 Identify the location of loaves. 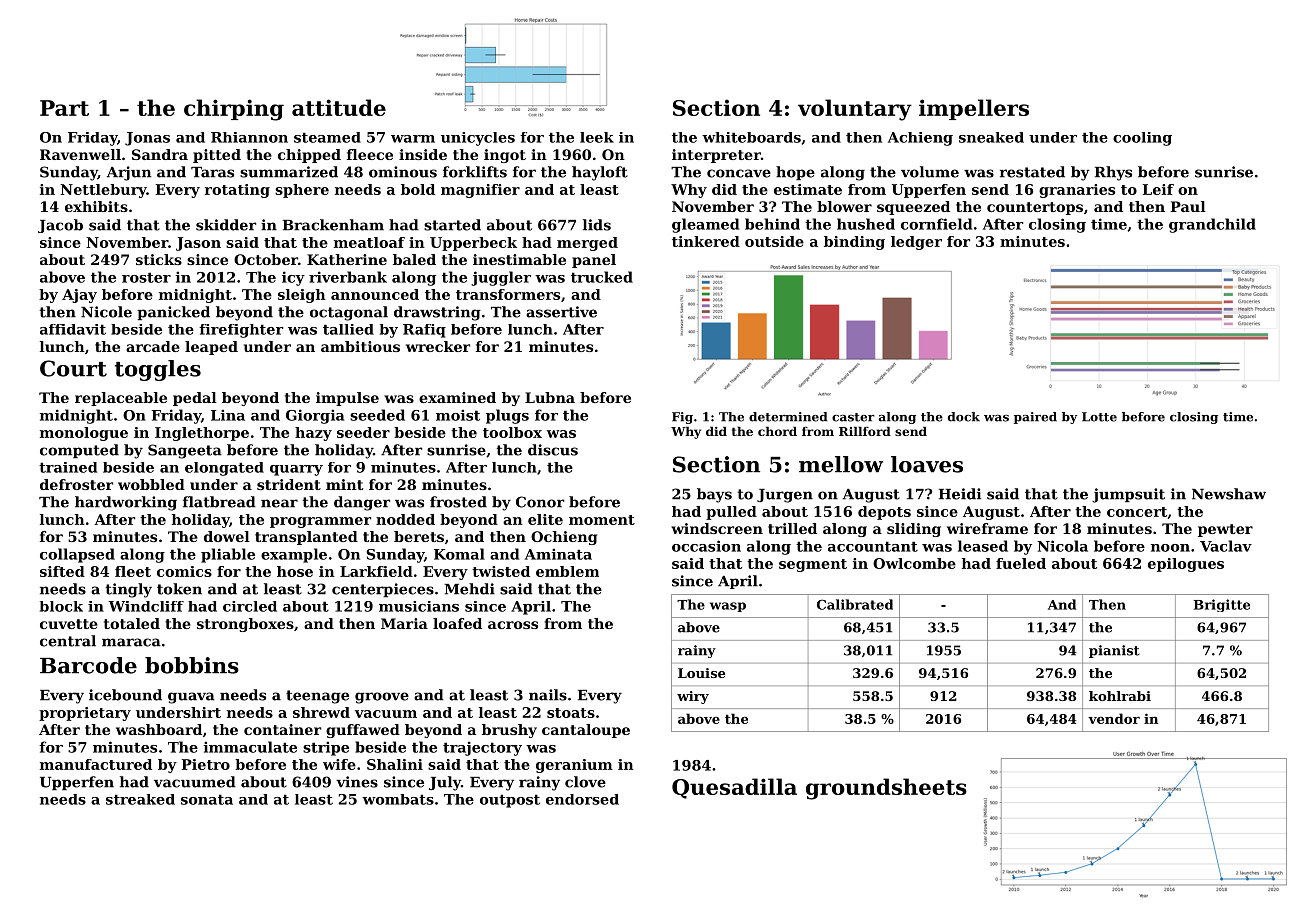
(927, 464).
